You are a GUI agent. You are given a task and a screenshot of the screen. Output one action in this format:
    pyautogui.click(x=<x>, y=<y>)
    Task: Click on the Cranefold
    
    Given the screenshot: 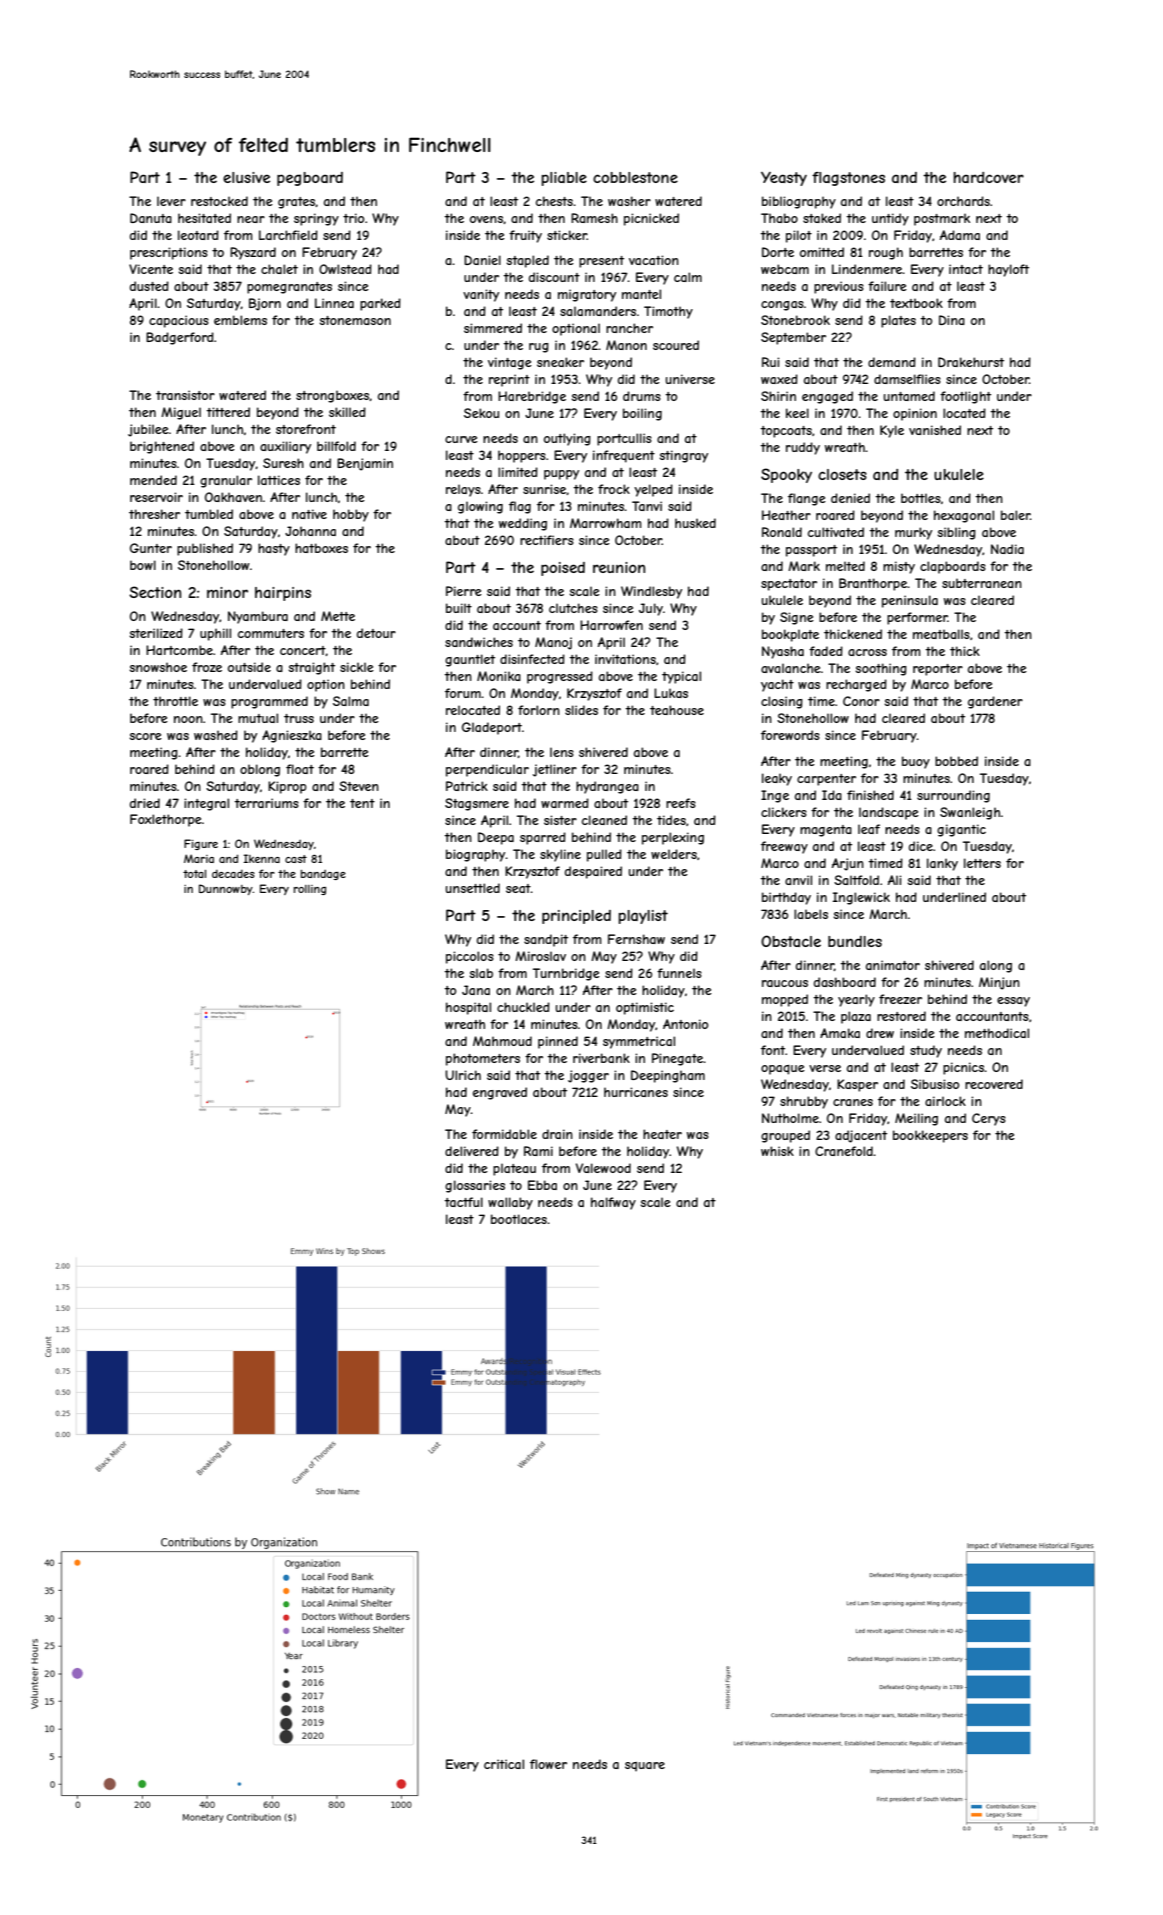 What is the action you would take?
    pyautogui.click(x=844, y=1151)
